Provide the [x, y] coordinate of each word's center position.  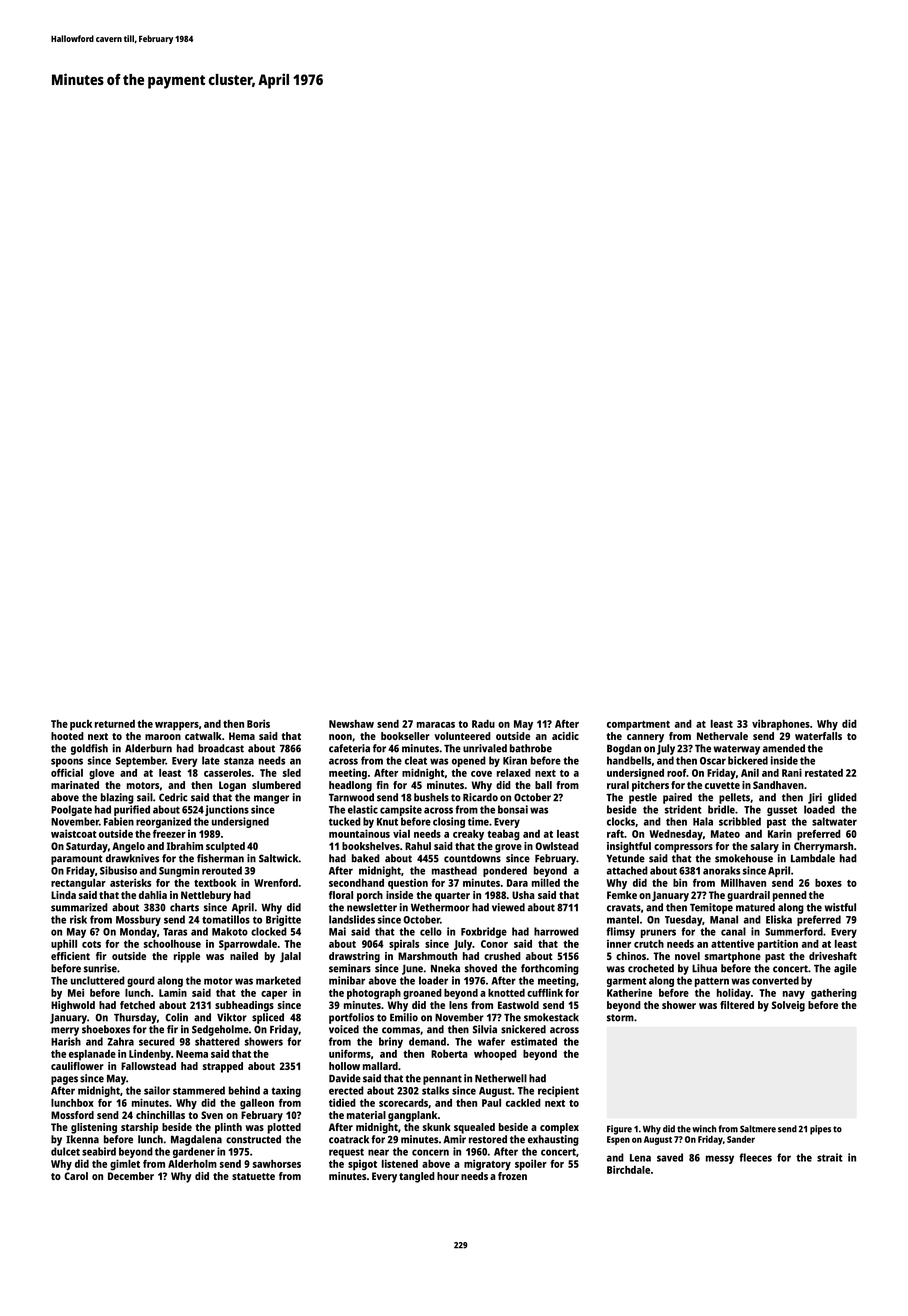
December [131, 1176]
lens [458, 1005]
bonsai [513, 809]
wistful [840, 907]
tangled [417, 1177]
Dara [517, 883]
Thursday [135, 1018]
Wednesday [676, 835]
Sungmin [179, 871]
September [141, 761]
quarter [452, 897]
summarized [79, 907]
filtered [737, 1005]
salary [765, 847]
